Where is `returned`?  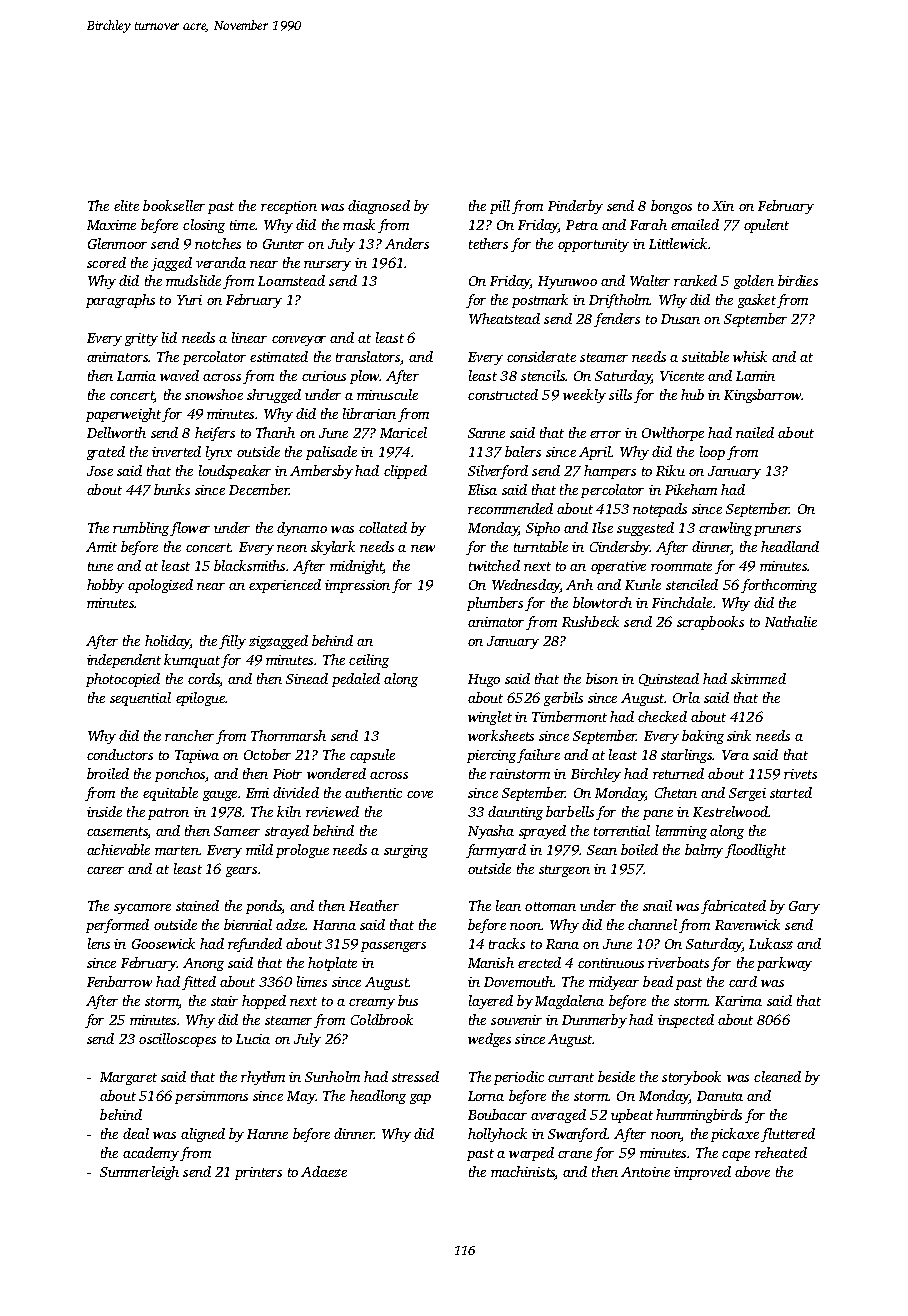
returned is located at coordinates (678, 773).
